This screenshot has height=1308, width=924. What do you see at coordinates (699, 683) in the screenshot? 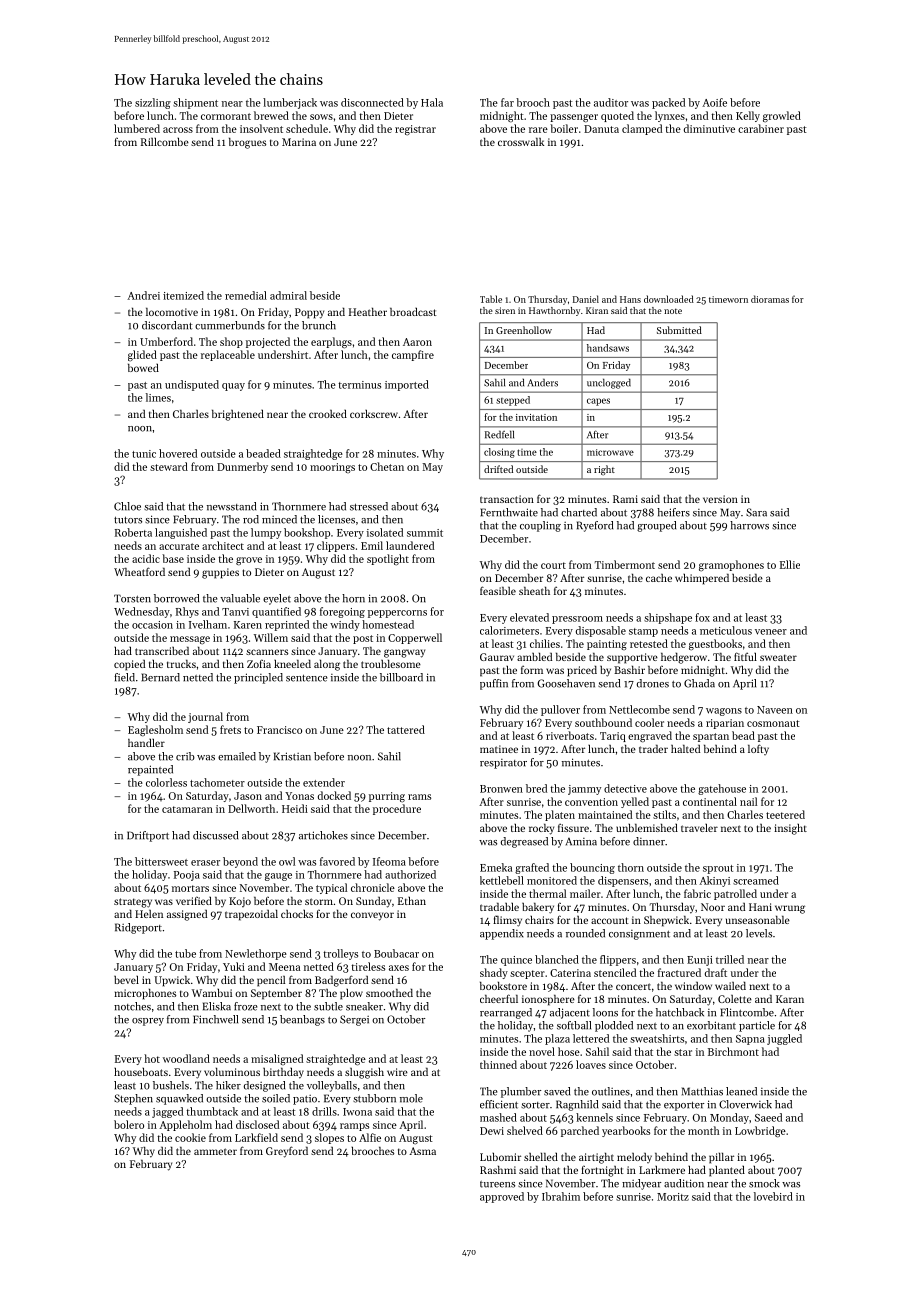
I see `Ghada` at bounding box center [699, 683].
